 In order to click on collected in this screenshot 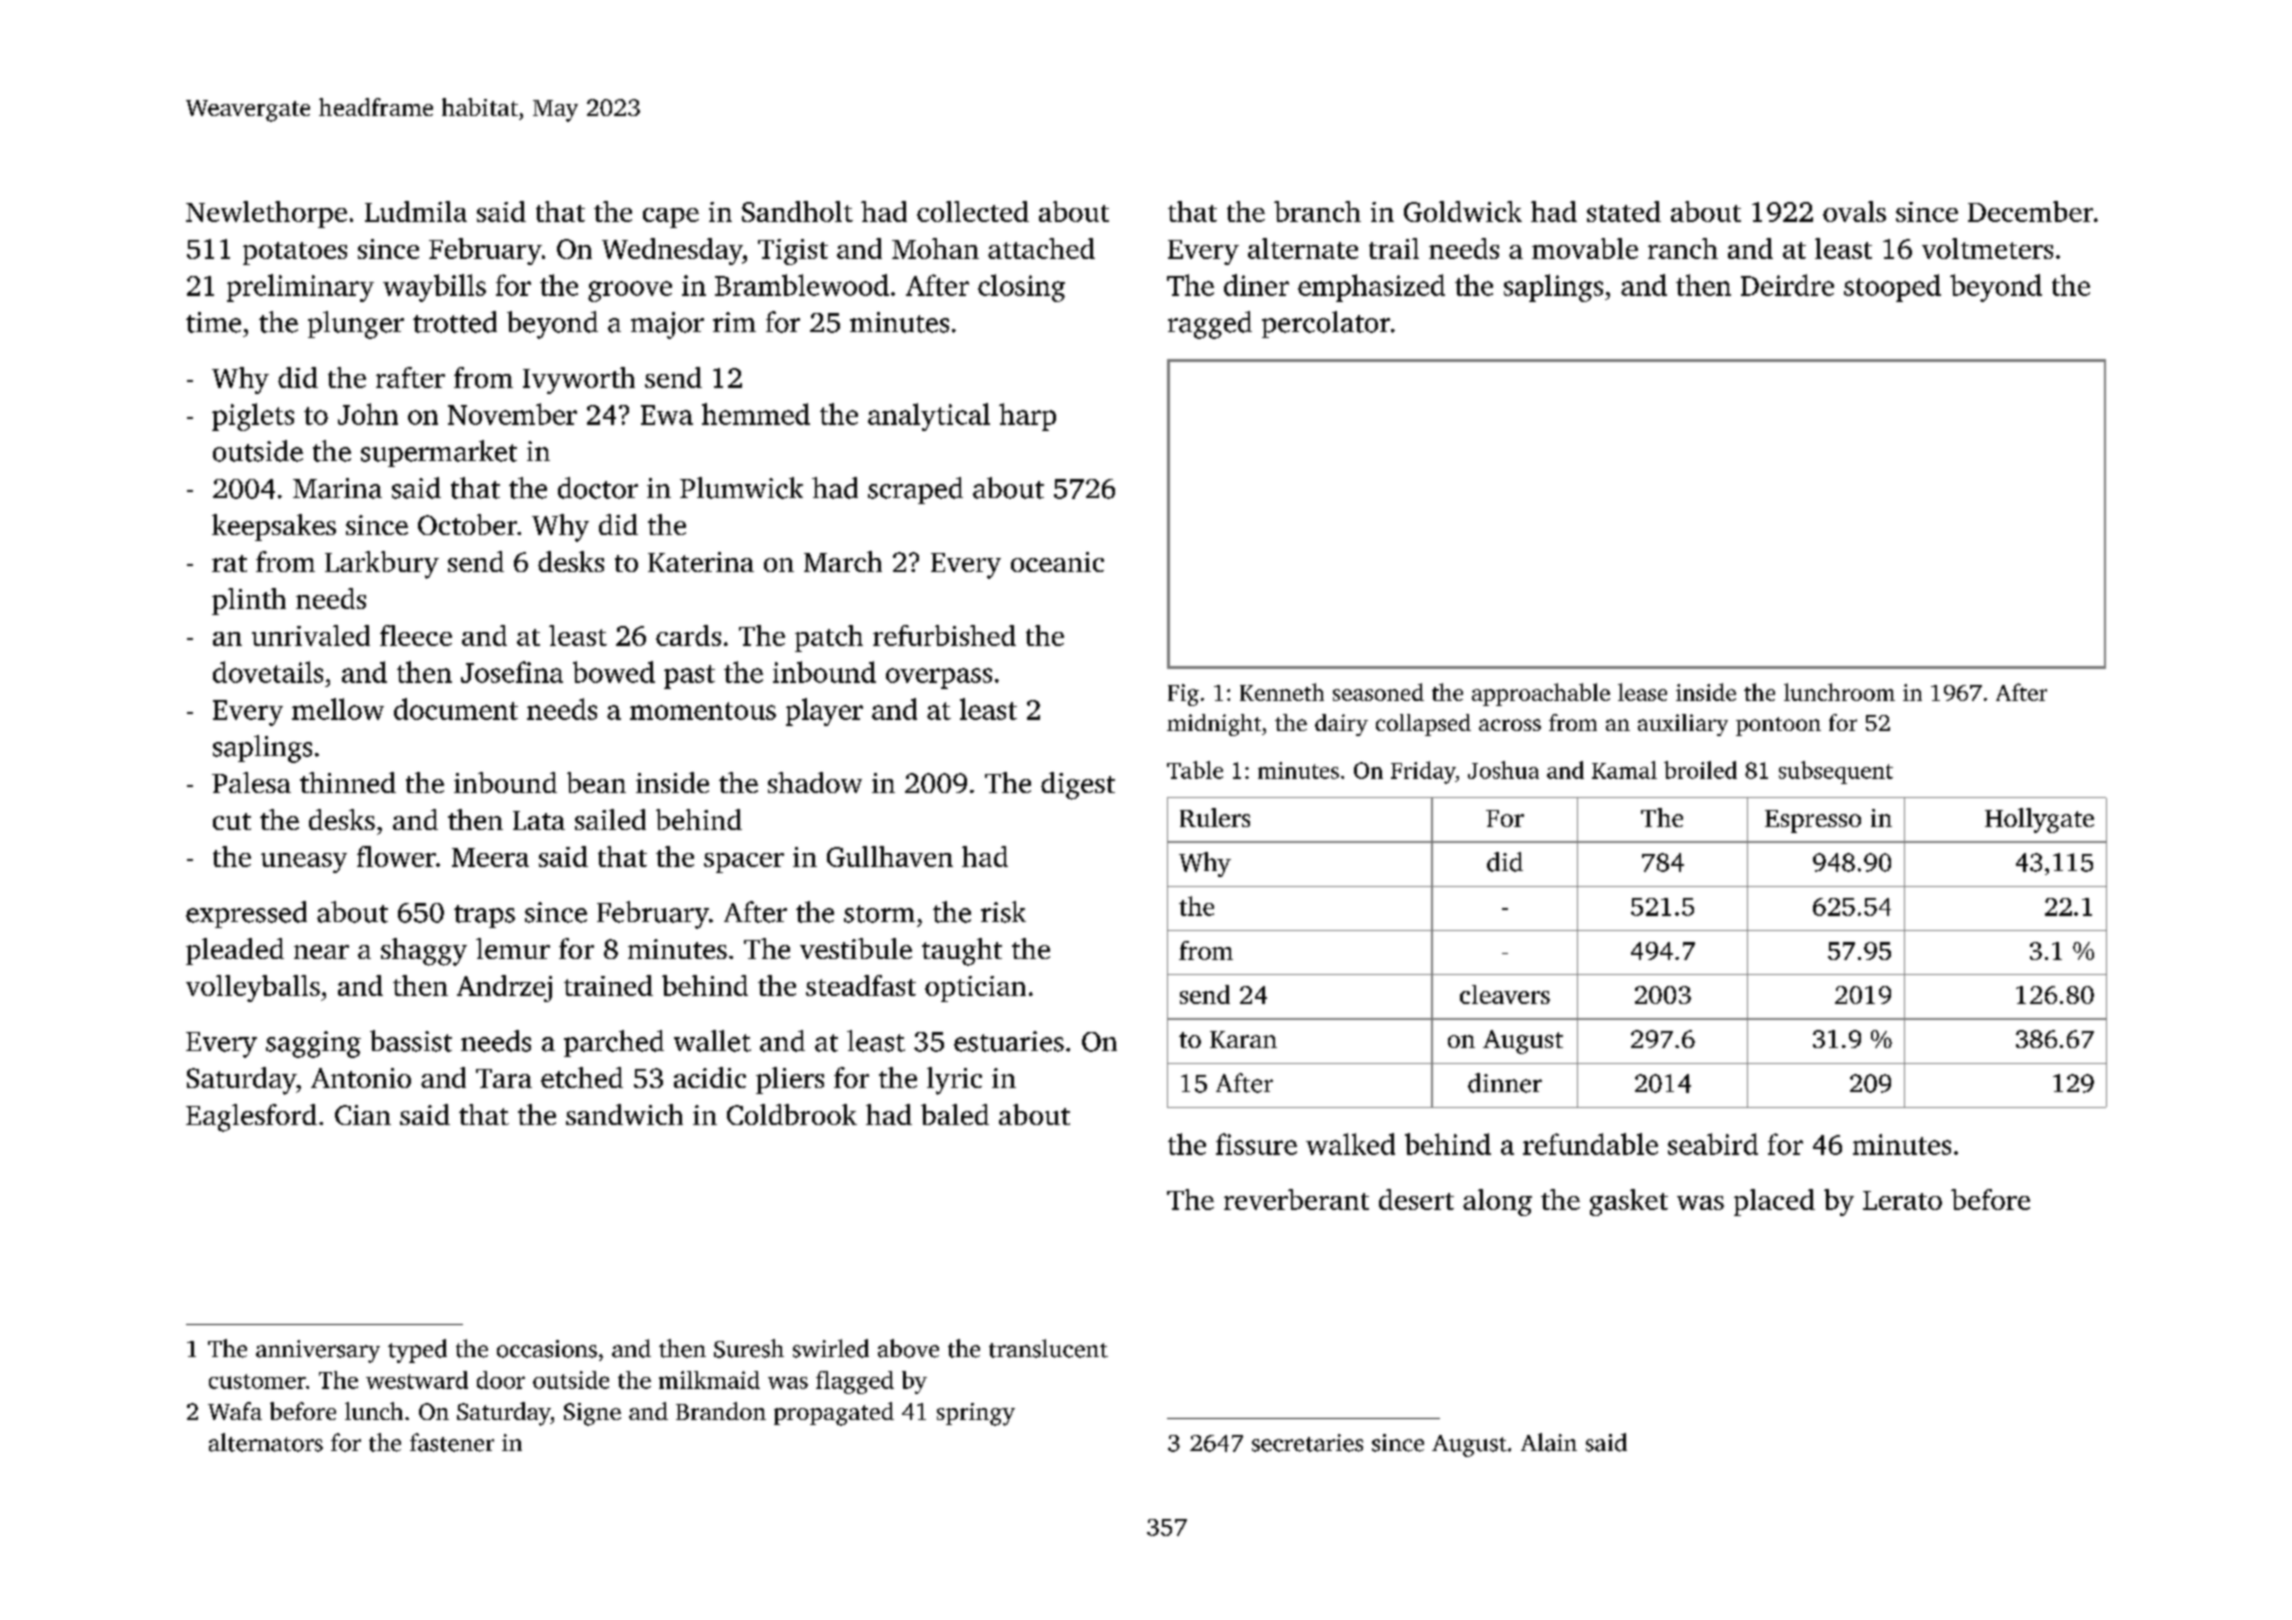, I will do `click(973, 211)`.
